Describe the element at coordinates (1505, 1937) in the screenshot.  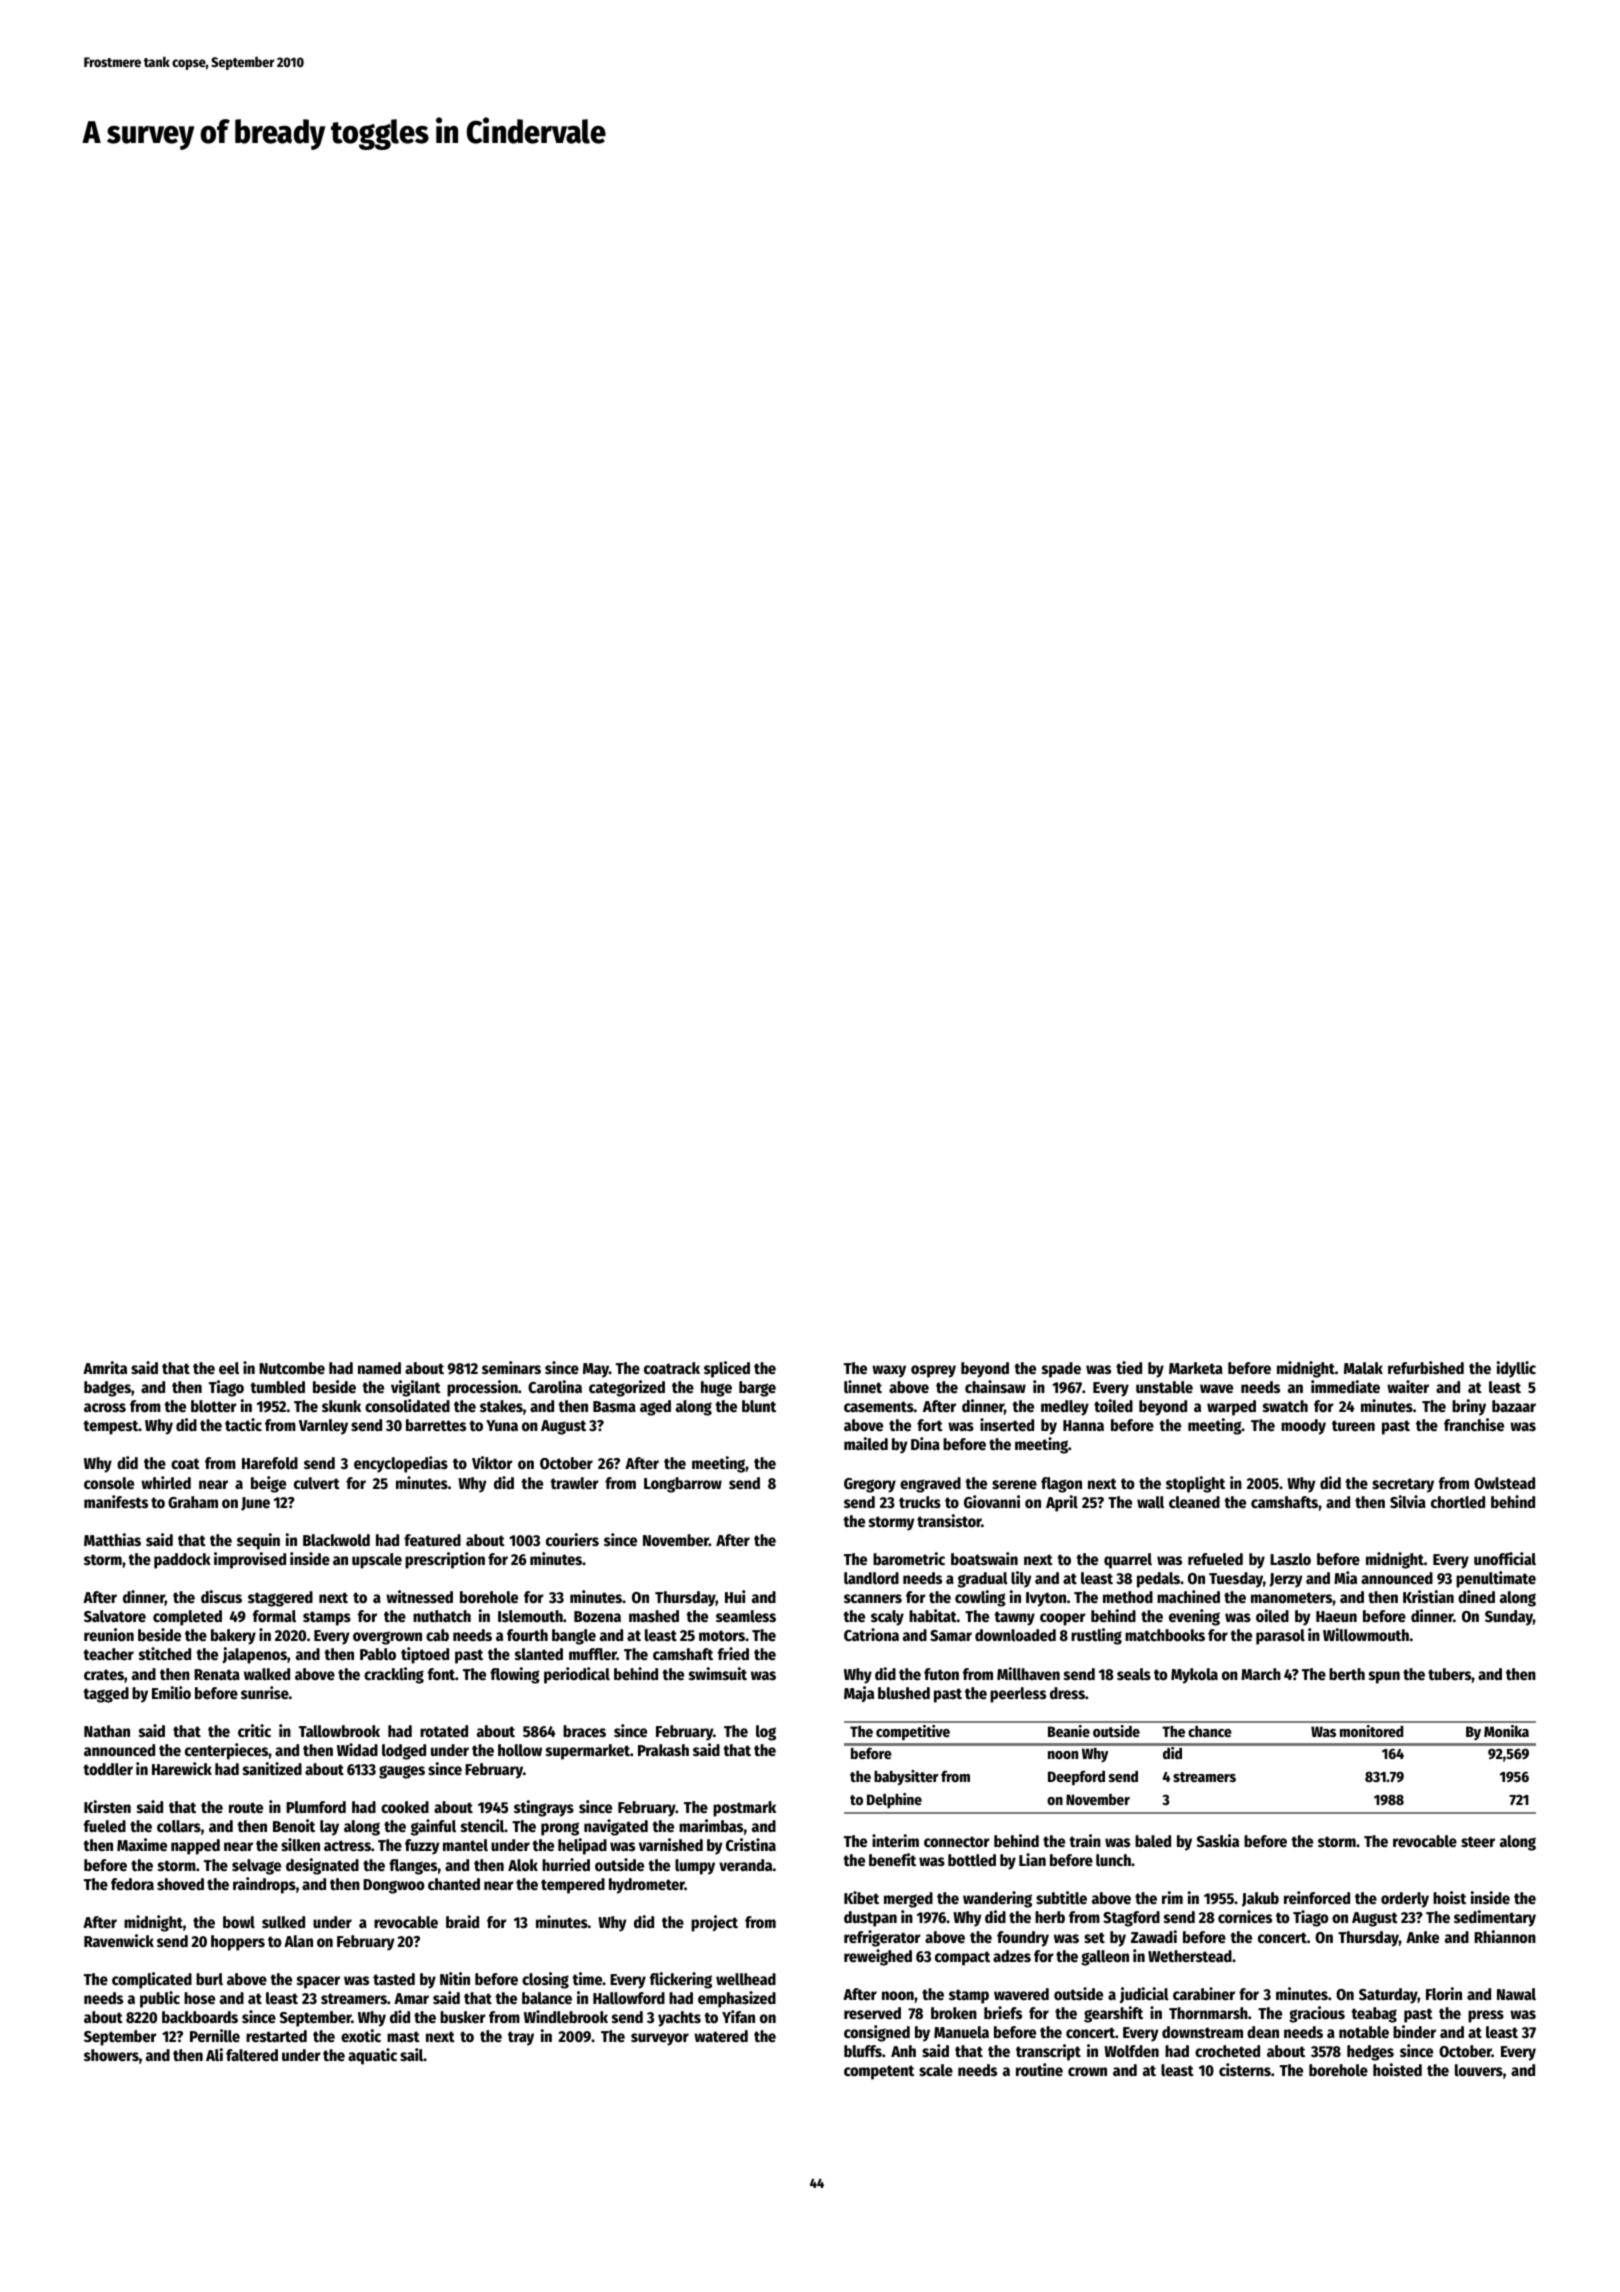
I see `Rhiannon` at that location.
